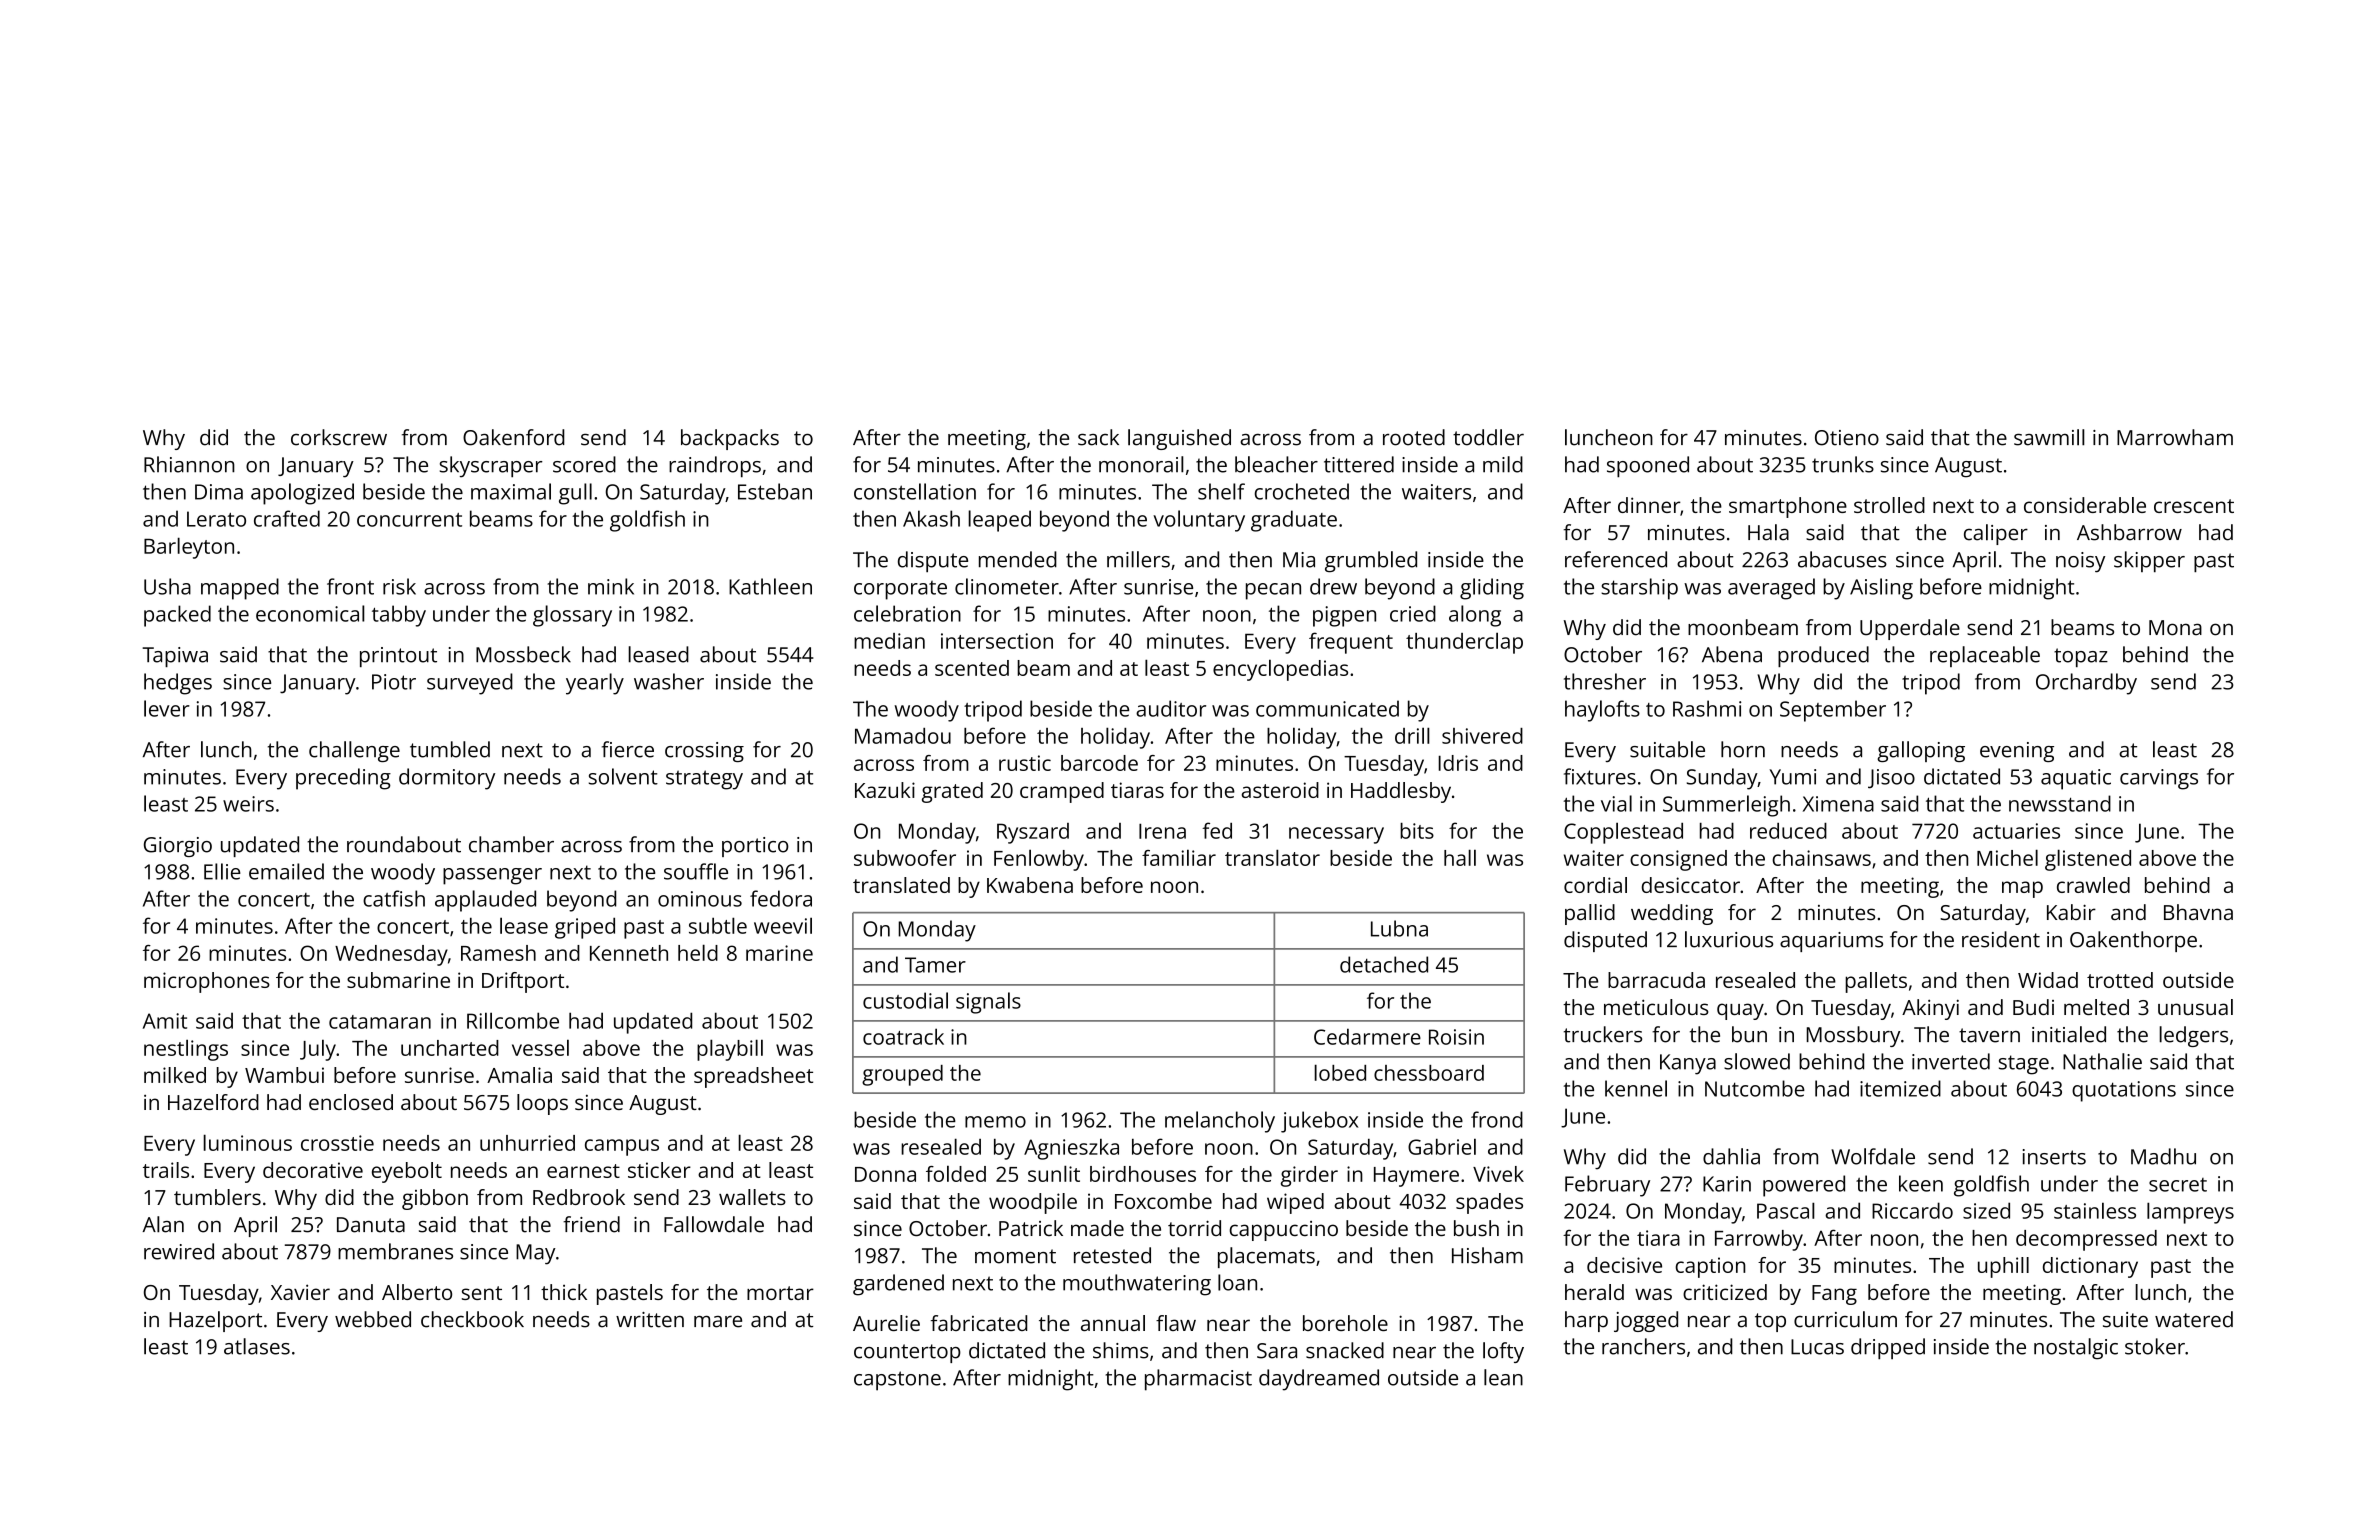  I want to click on subwoofer, so click(905, 858).
